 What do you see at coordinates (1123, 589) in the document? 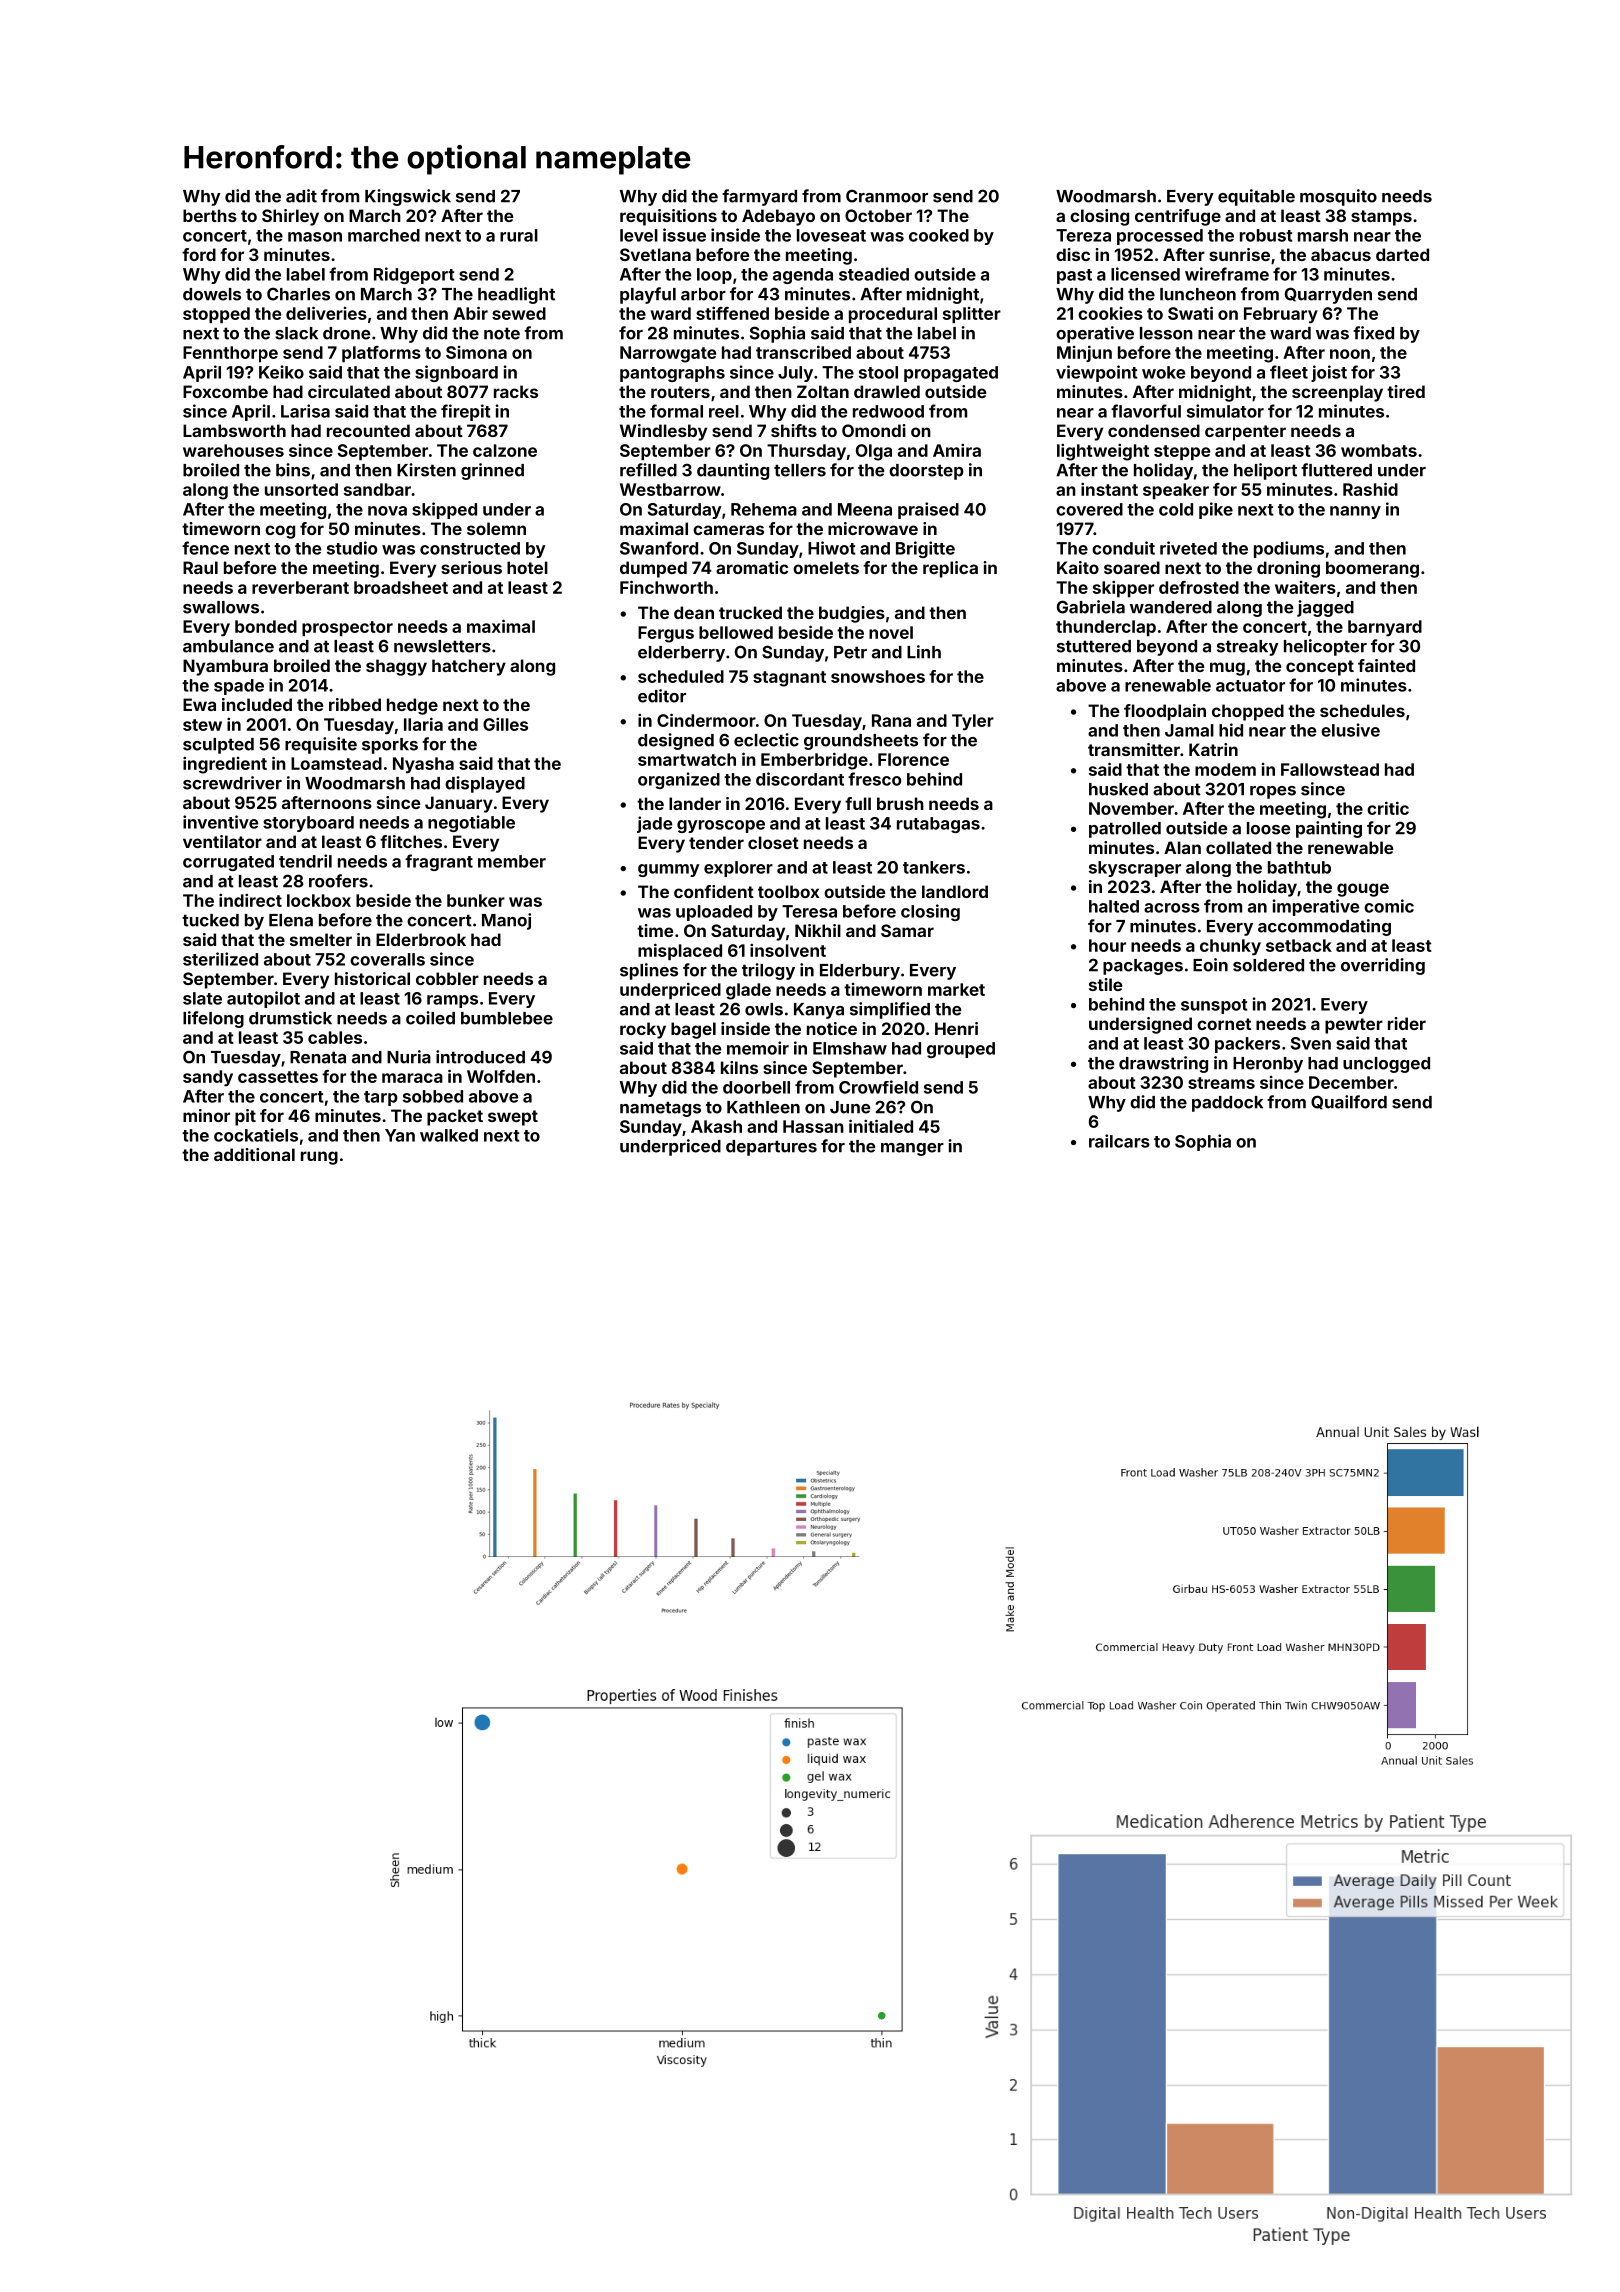
I see `skipper` at bounding box center [1123, 589].
